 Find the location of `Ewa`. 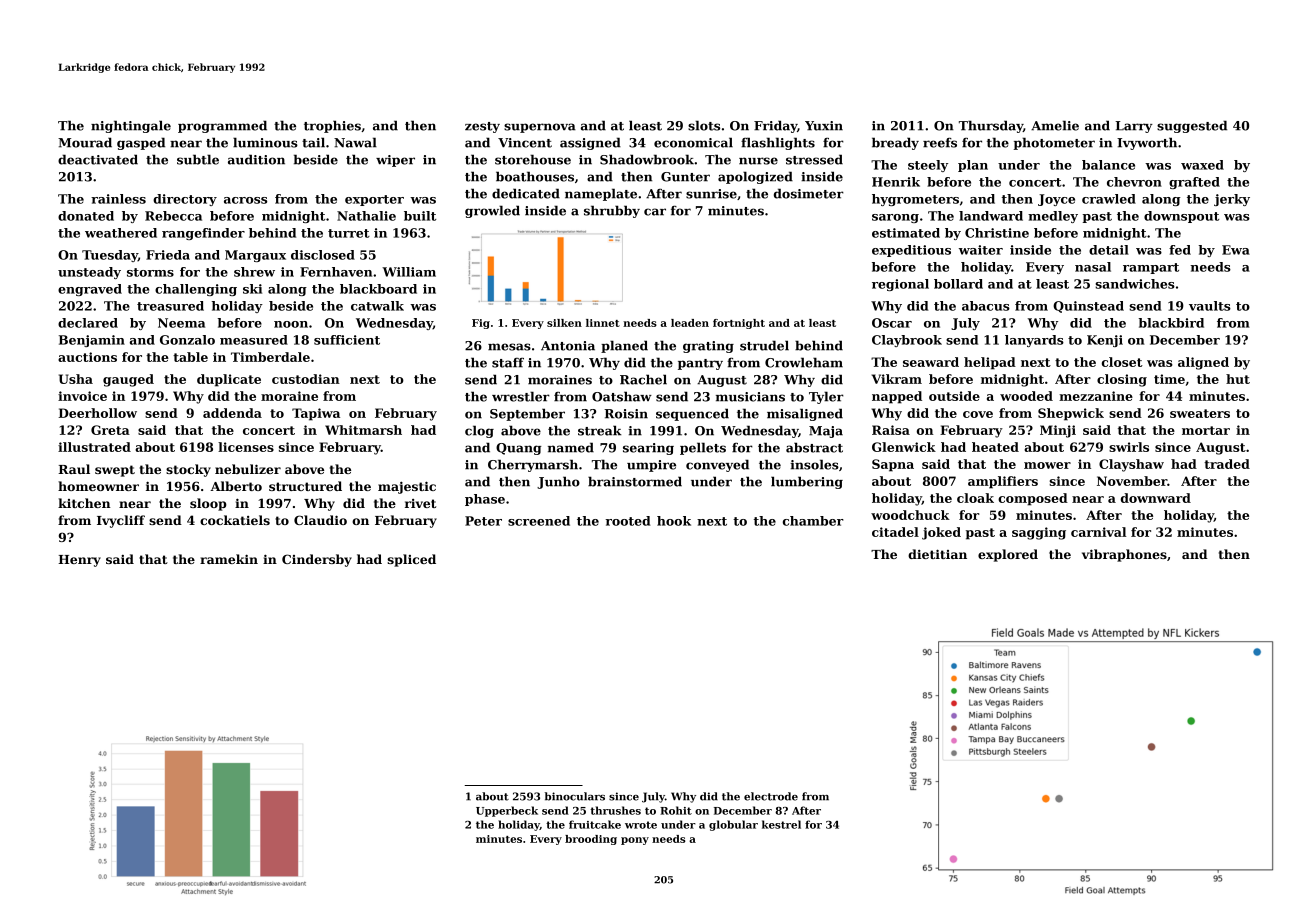

Ewa is located at coordinates (1236, 250).
